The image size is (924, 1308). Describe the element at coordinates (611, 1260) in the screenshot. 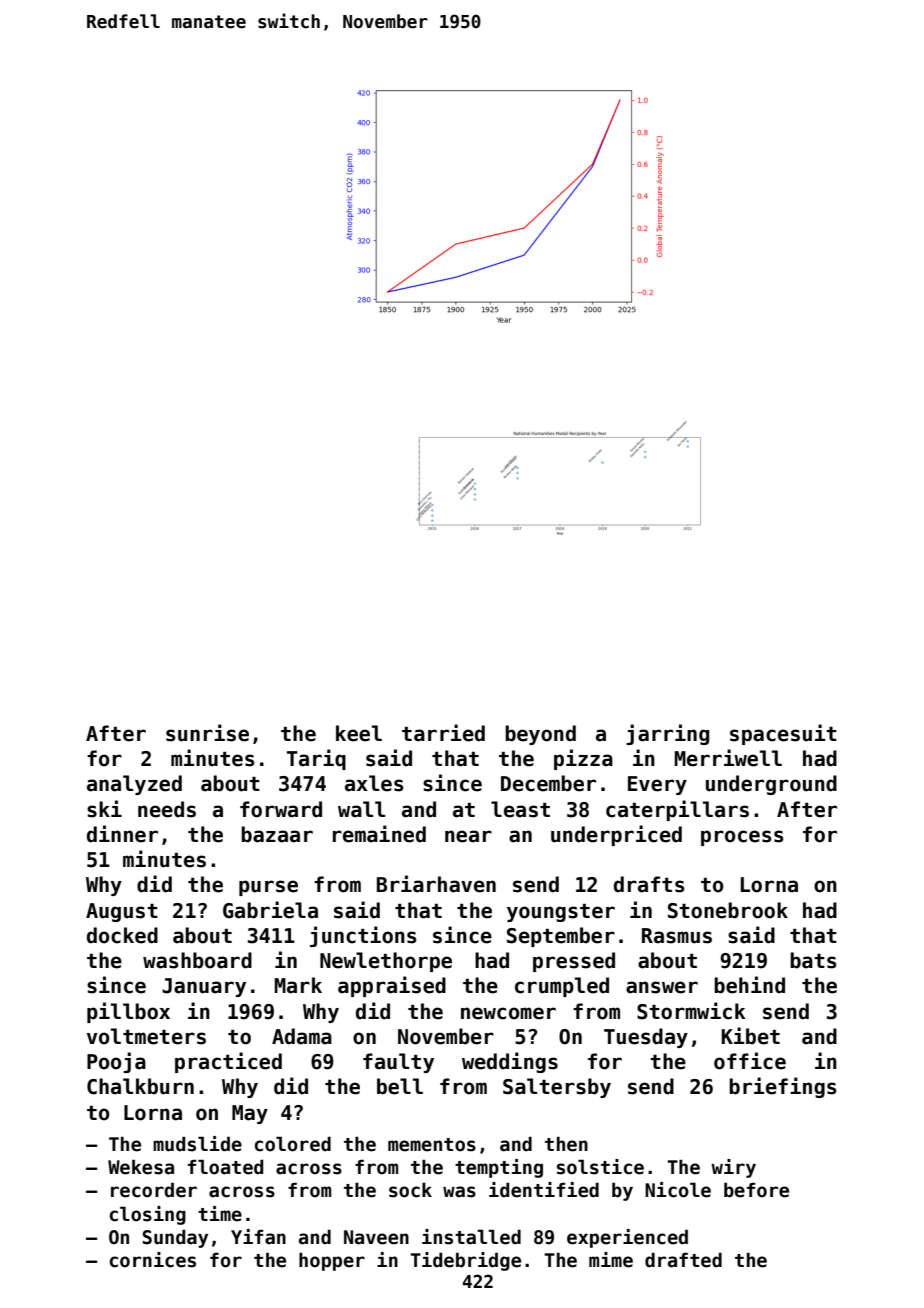

I see `mime` at that location.
